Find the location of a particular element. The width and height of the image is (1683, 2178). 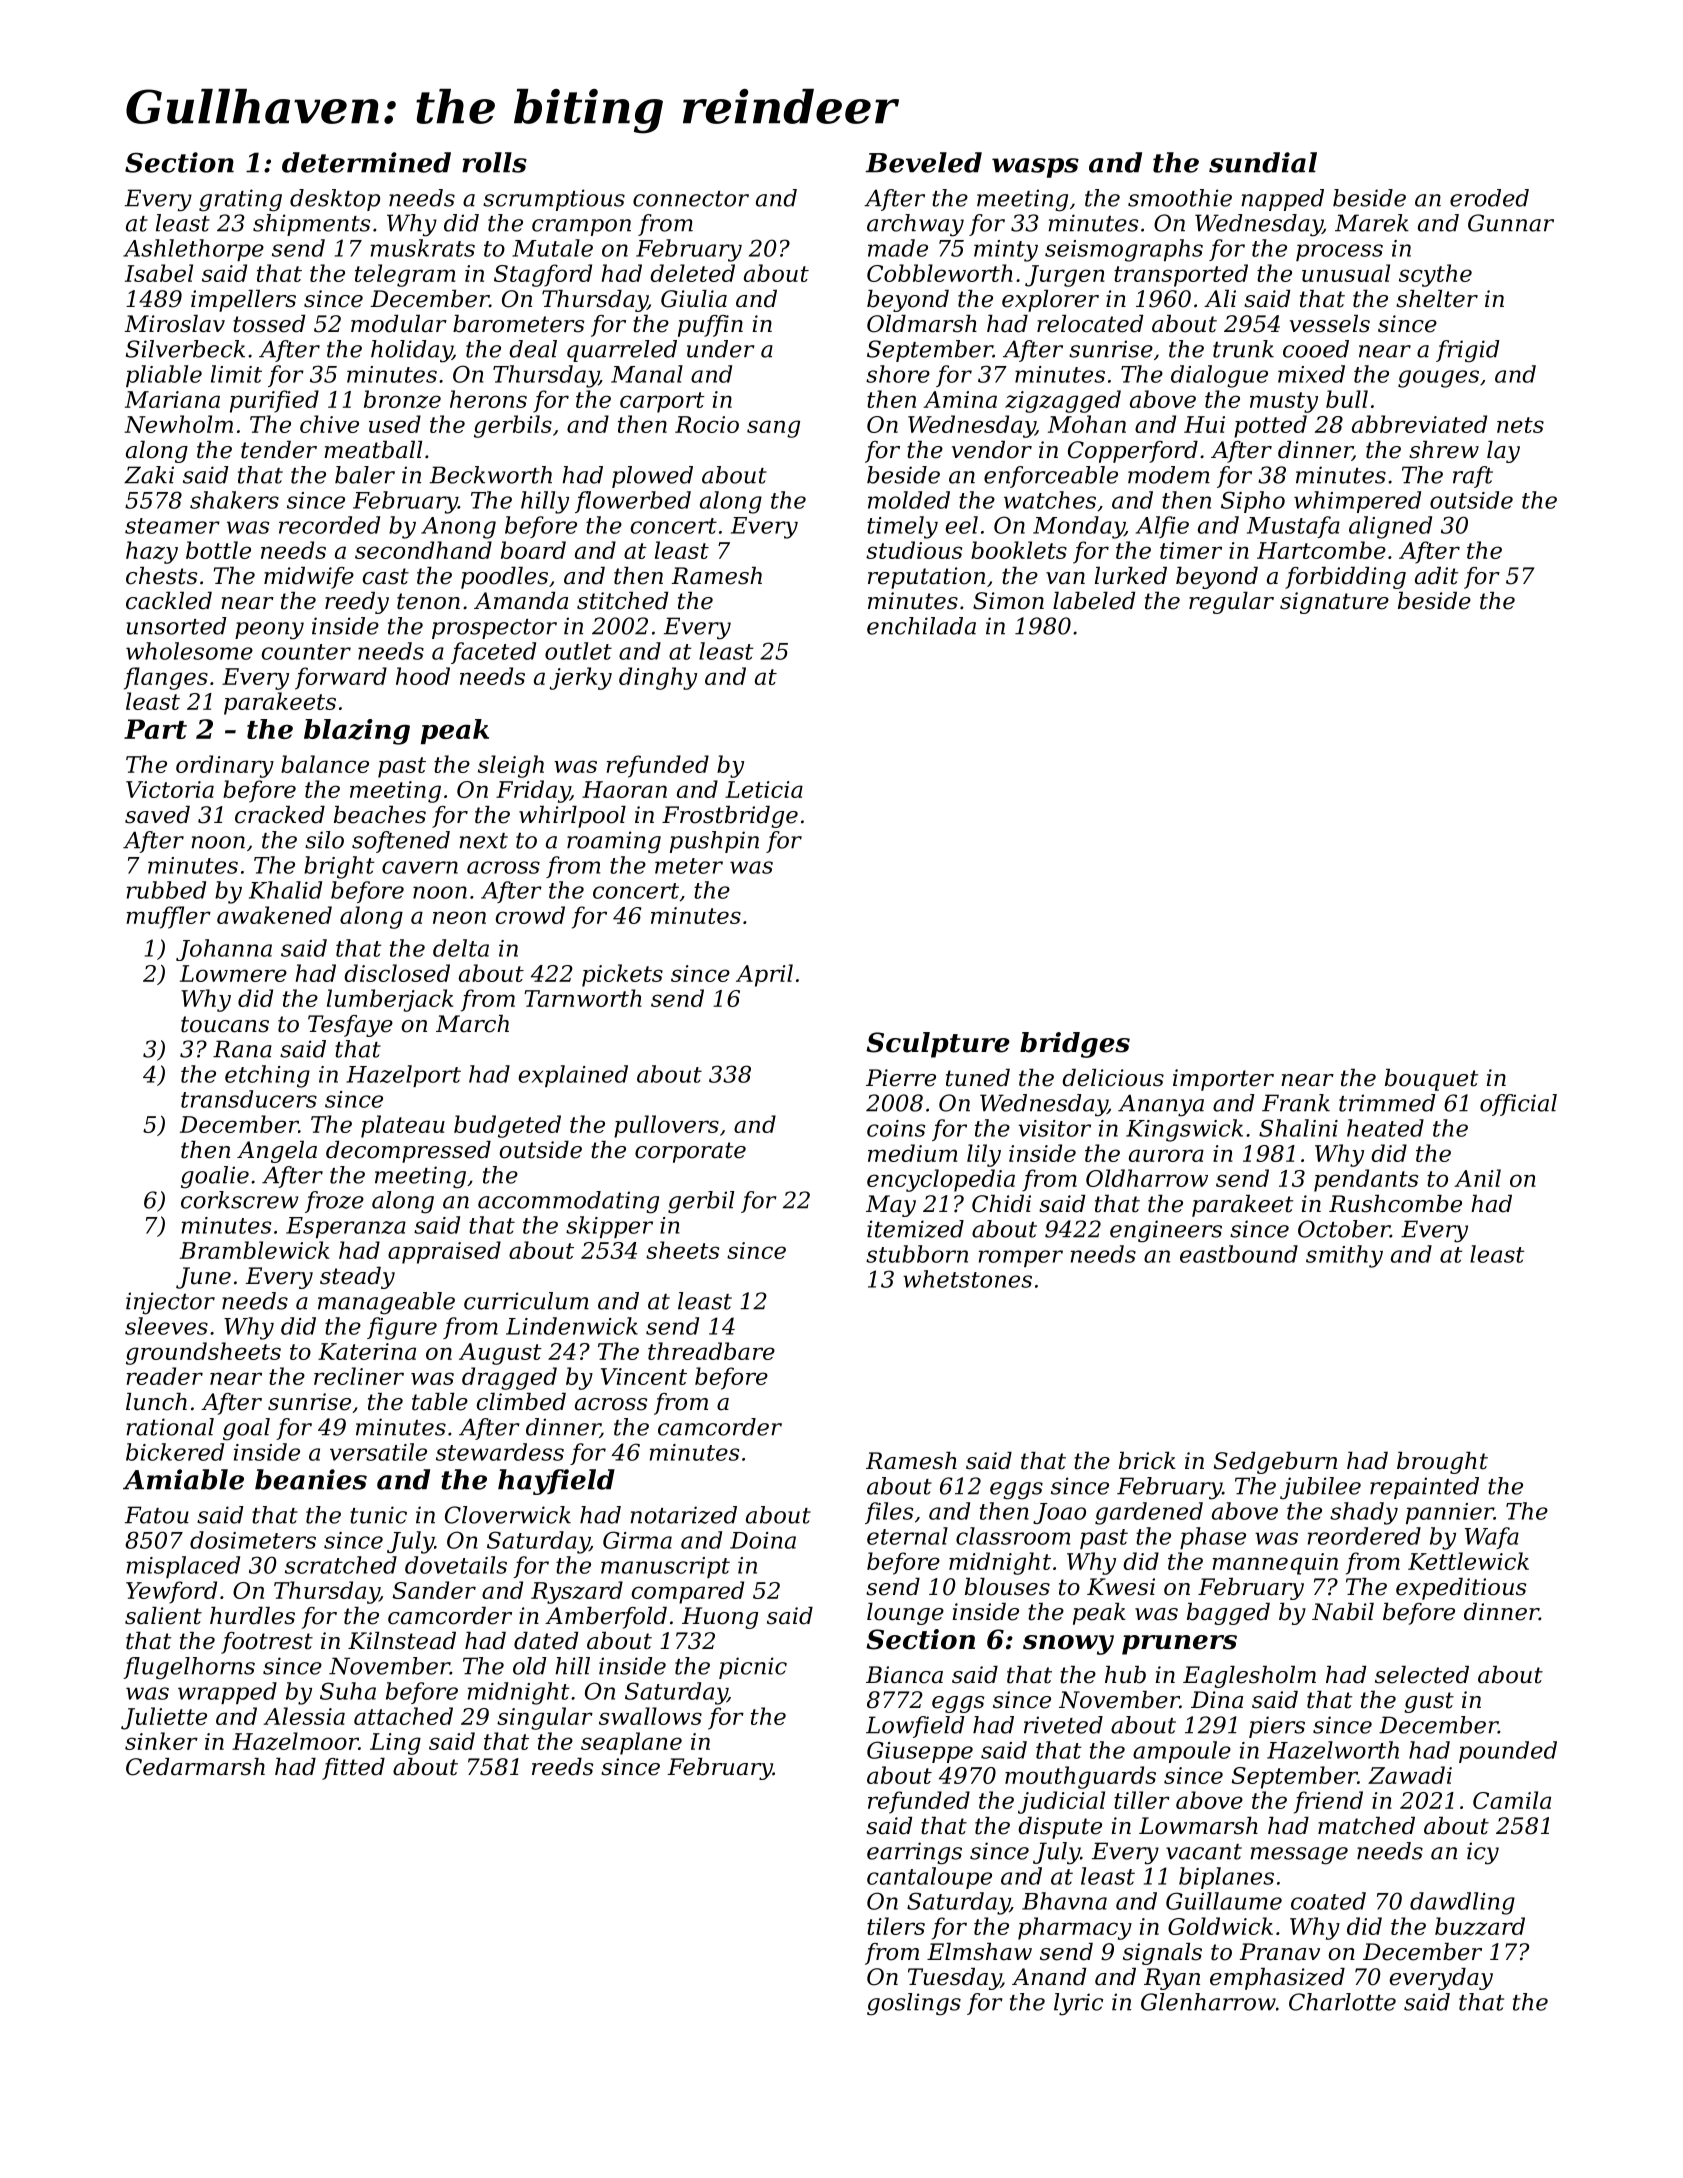

Sculpture is located at coordinates (938, 1045).
